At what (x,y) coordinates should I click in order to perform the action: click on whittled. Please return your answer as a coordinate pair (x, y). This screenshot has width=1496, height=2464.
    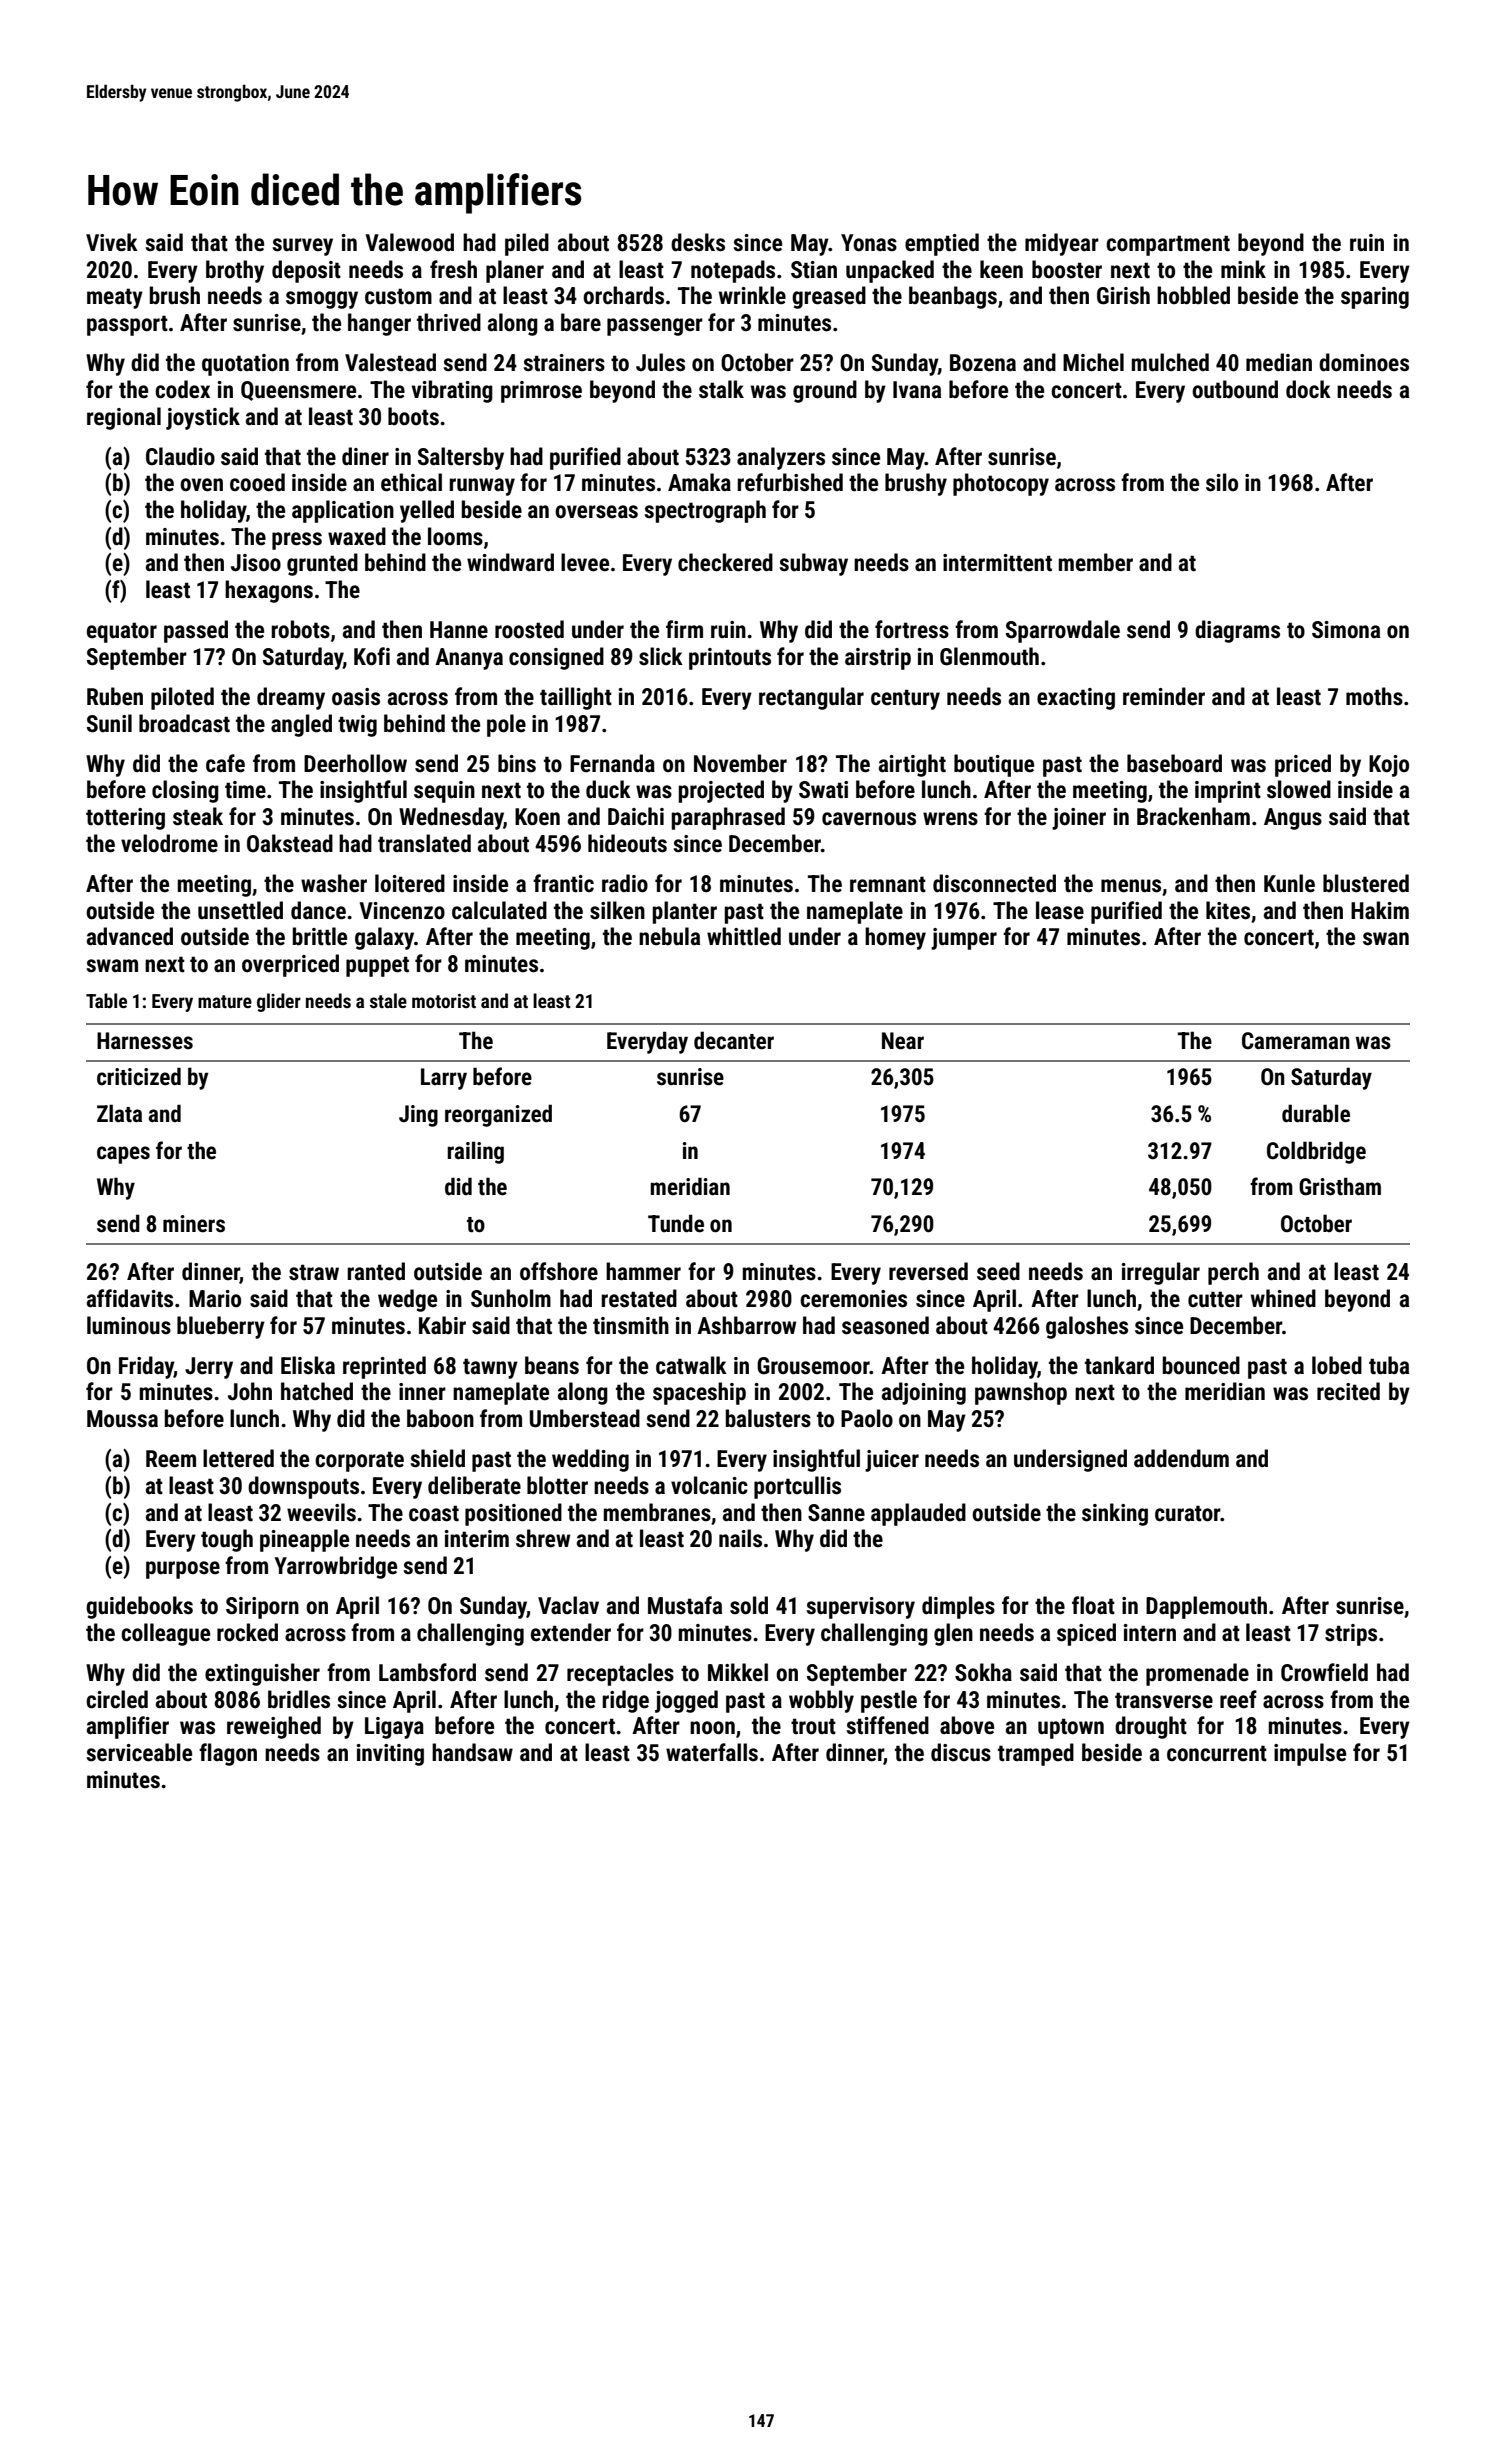
    Looking at the image, I should click on (744, 936).
